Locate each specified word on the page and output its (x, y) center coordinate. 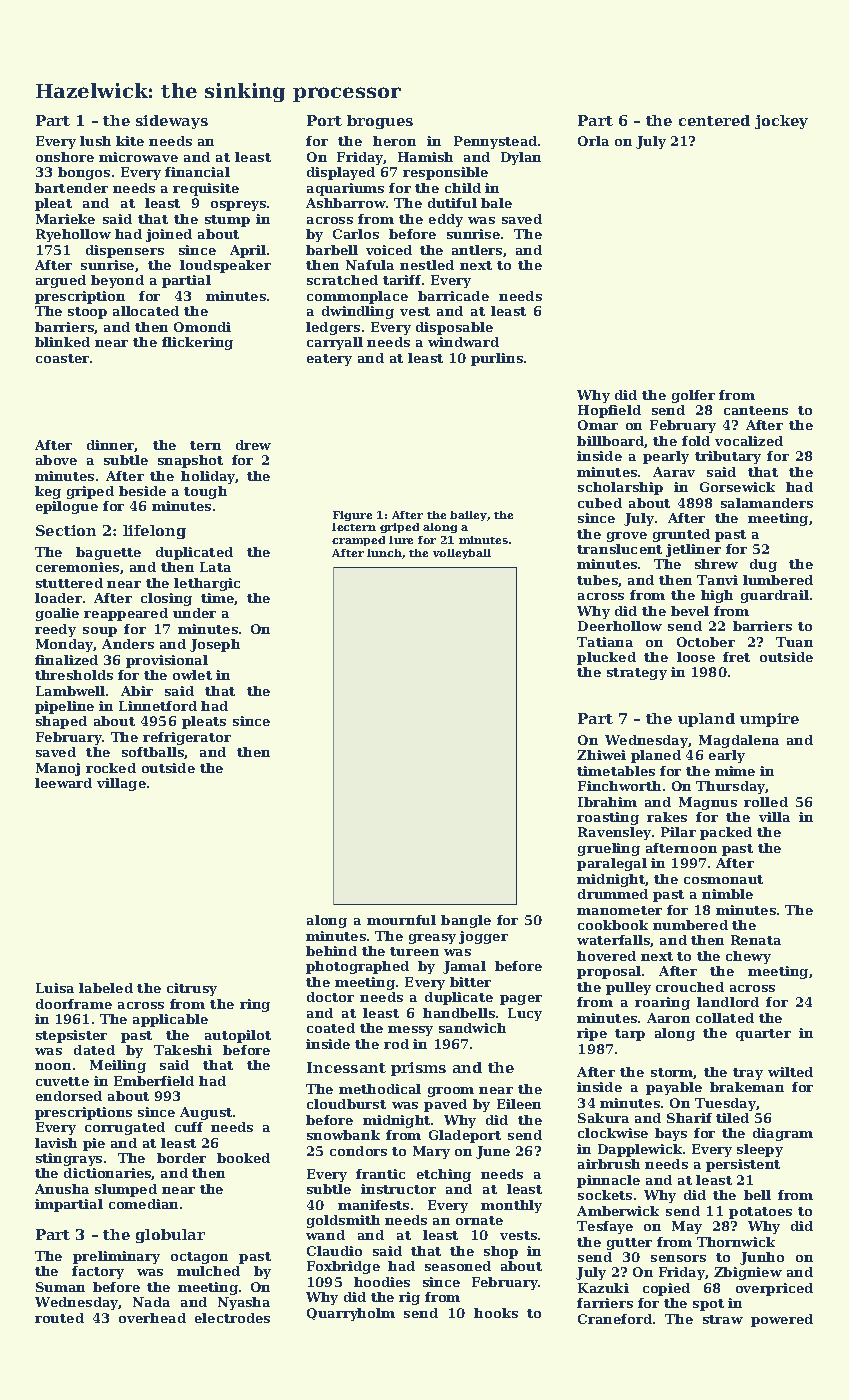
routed (59, 1318)
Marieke (65, 219)
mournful (401, 920)
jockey (781, 122)
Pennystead (495, 142)
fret (736, 657)
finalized (66, 660)
